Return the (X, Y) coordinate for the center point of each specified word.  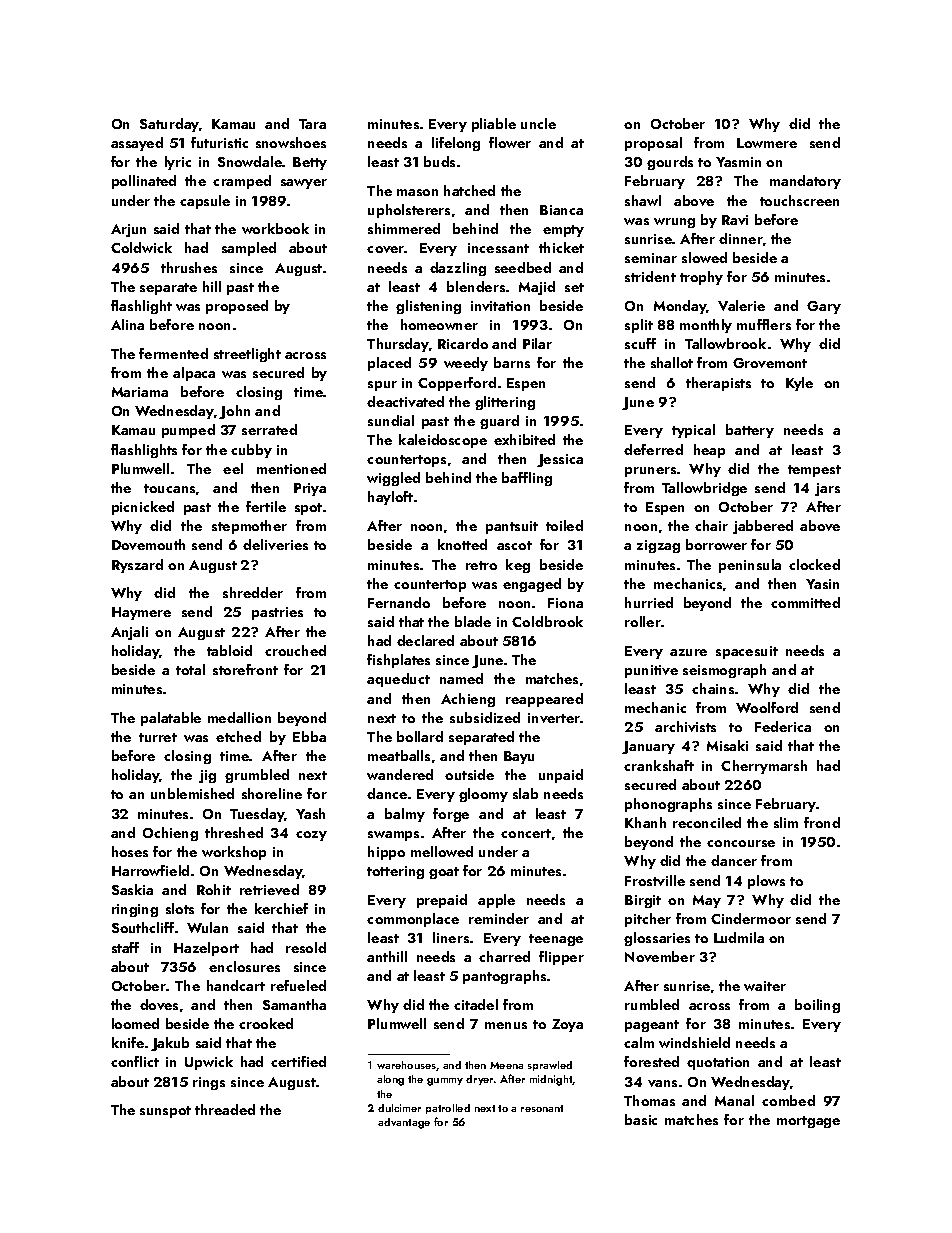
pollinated (144, 182)
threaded (225, 1109)
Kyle (799, 384)
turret (158, 737)
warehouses (406, 1065)
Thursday (398, 345)
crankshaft (659, 765)
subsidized (485, 717)
